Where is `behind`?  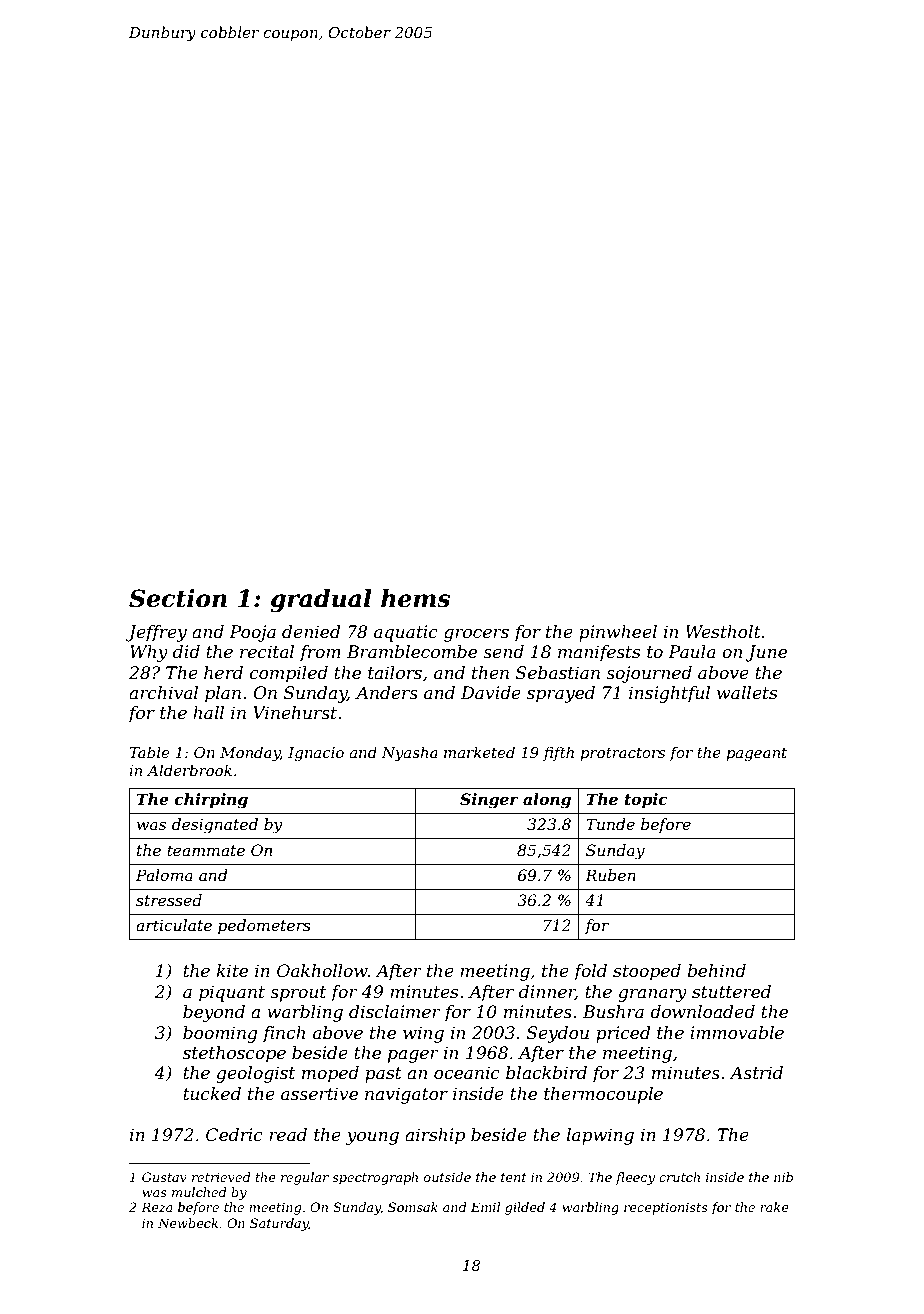
behind is located at coordinates (716, 970).
